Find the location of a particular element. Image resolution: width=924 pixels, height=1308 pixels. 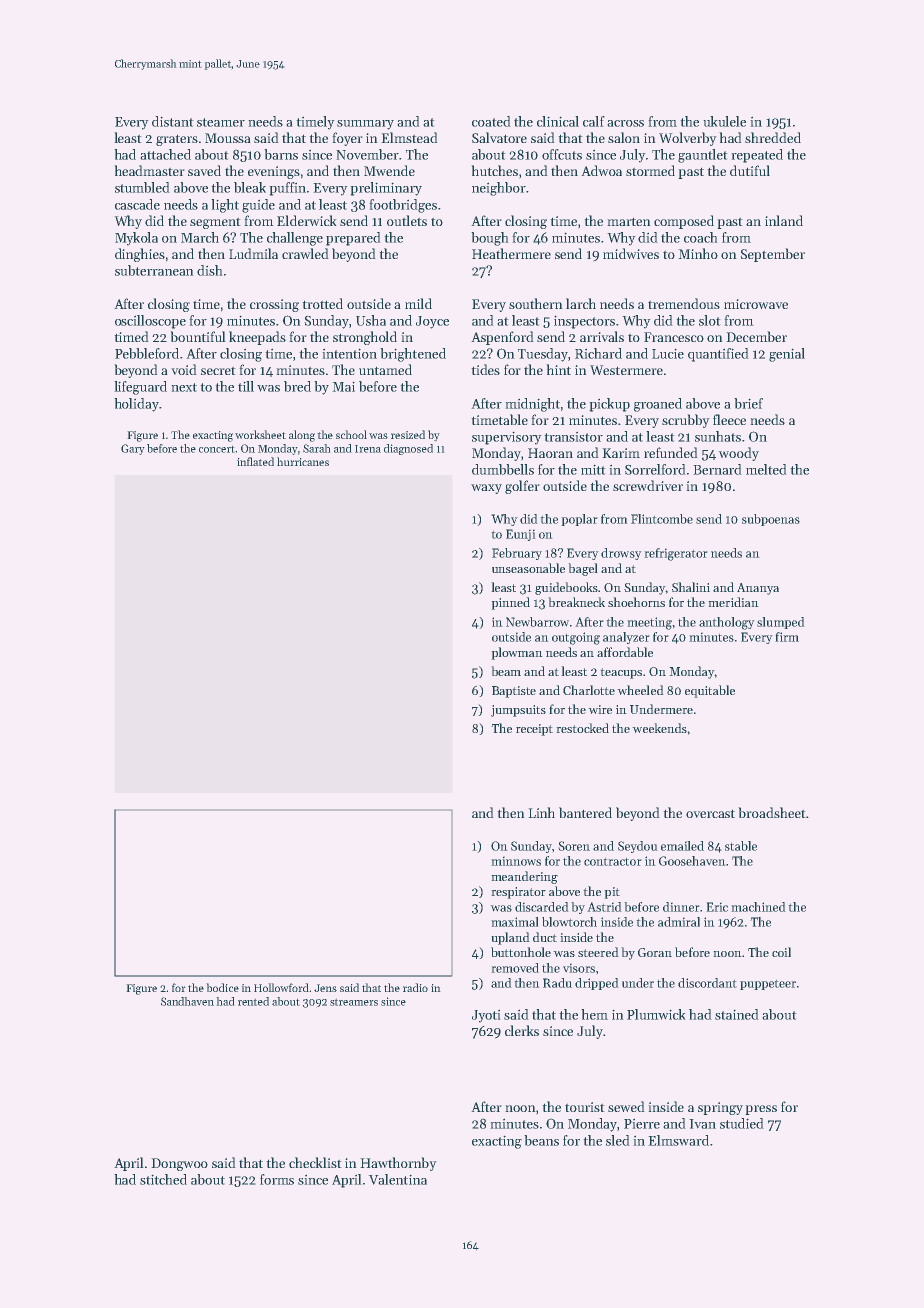

stitched is located at coordinates (163, 1179).
